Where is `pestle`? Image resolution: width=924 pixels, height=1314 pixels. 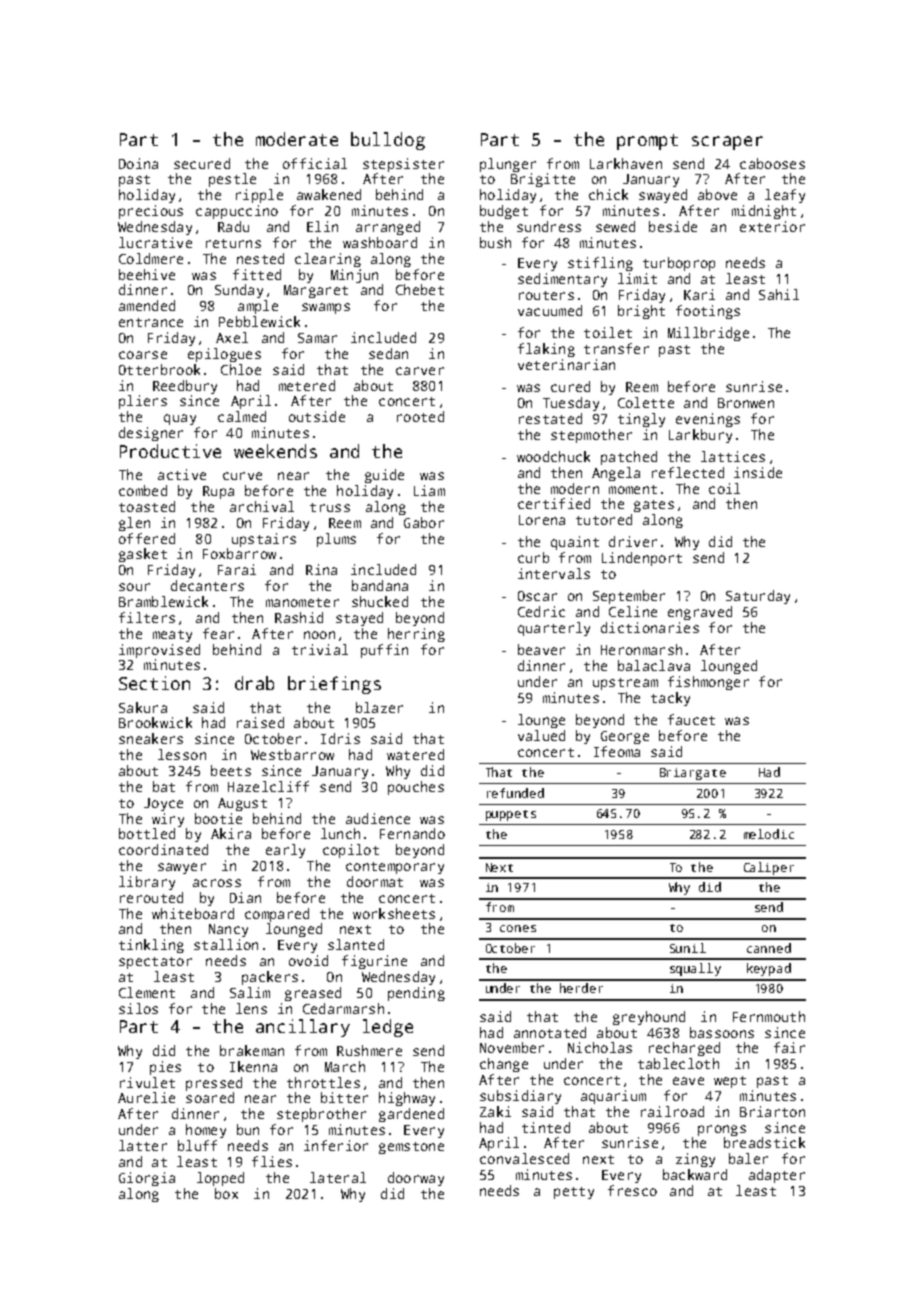 pestle is located at coordinates (232, 180).
